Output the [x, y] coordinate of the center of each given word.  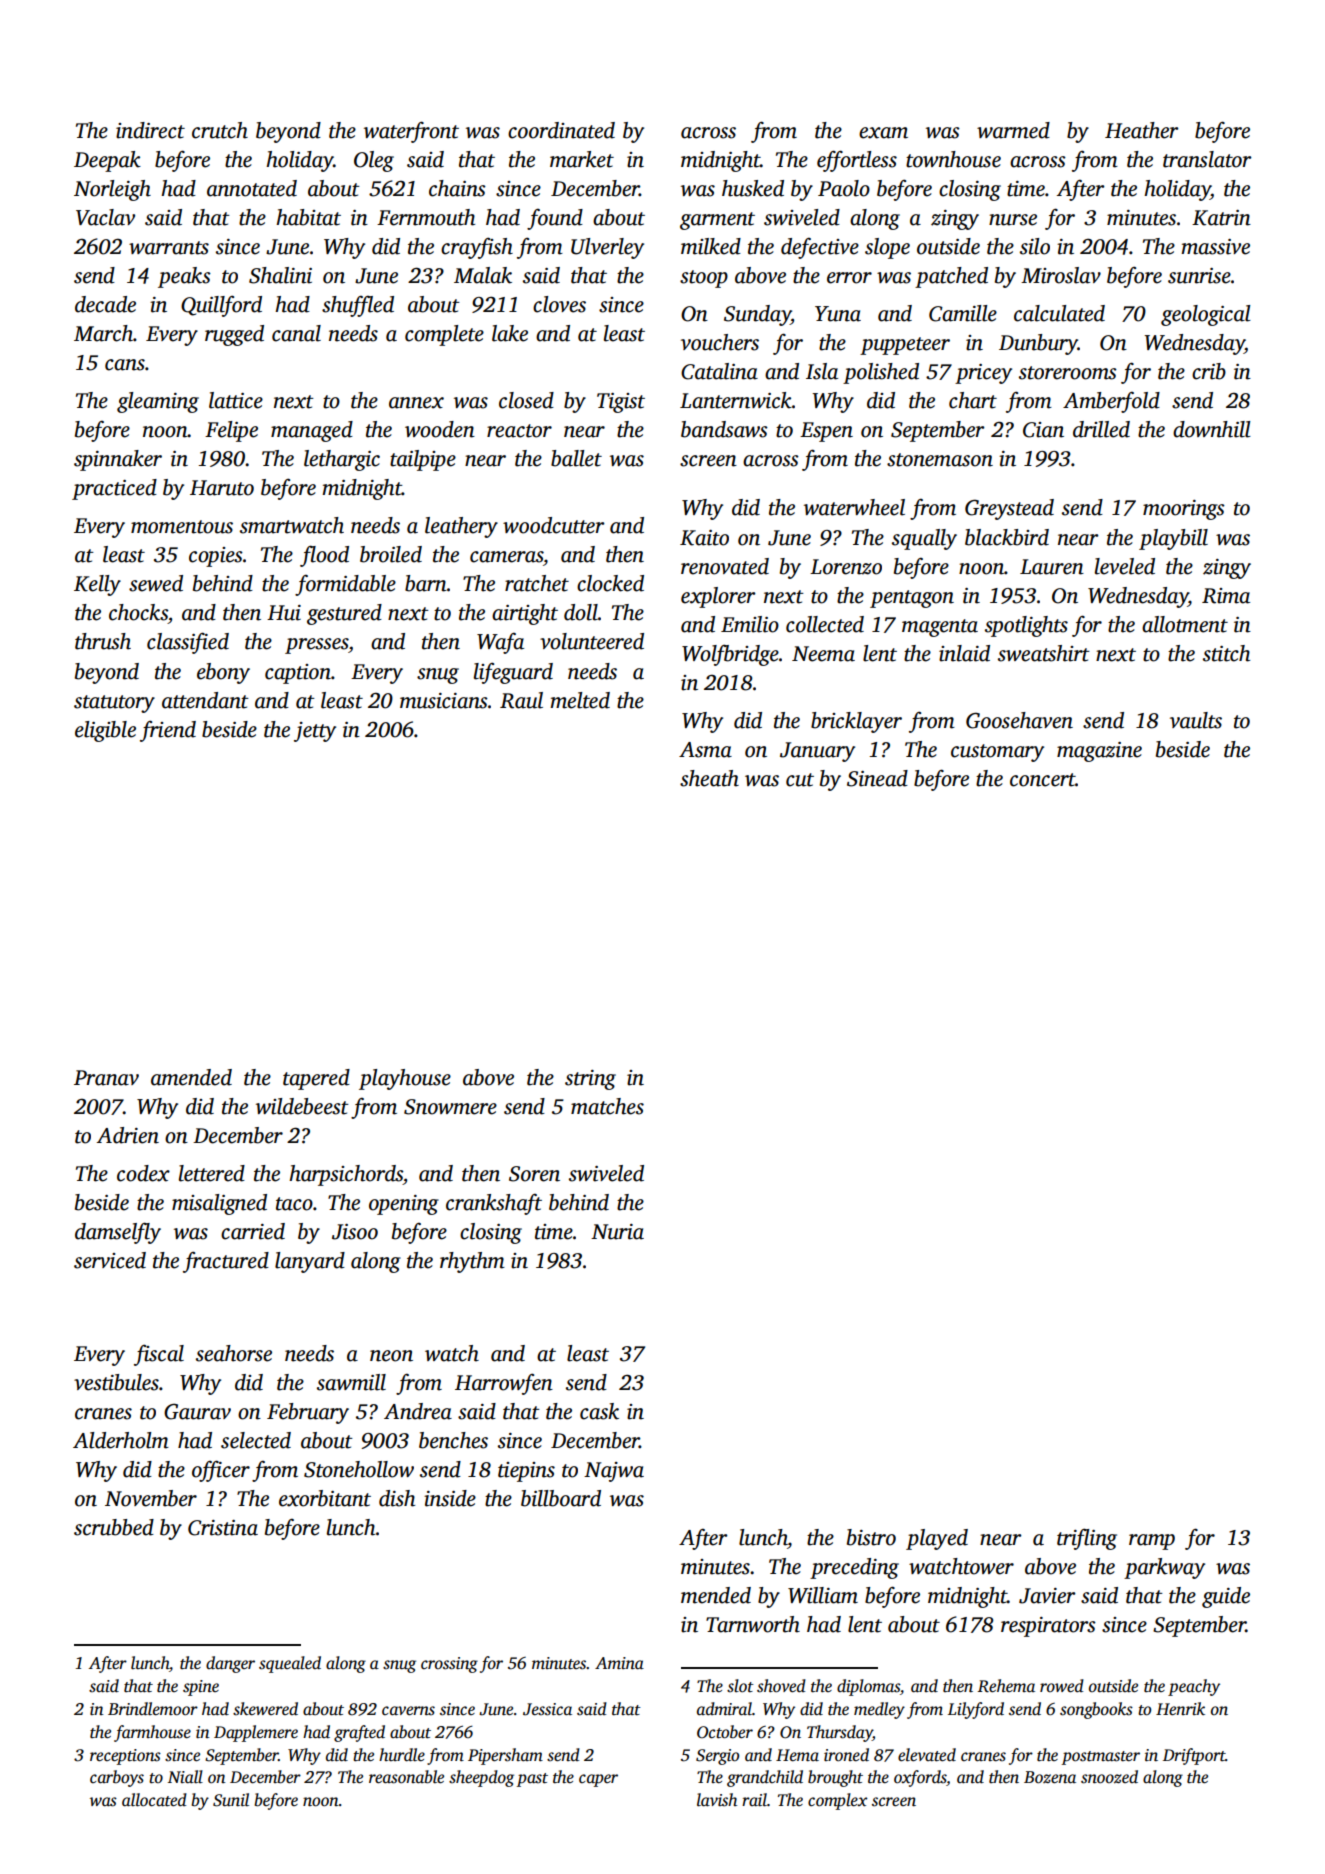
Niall [185, 1776]
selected [256, 1440]
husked [753, 188]
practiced [114, 489]
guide [1226, 1597]
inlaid [964, 653]
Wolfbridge [730, 655]
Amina [619, 1663]
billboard [561, 1498]
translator [1207, 159]
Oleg [374, 161]
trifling [1087, 1539]
